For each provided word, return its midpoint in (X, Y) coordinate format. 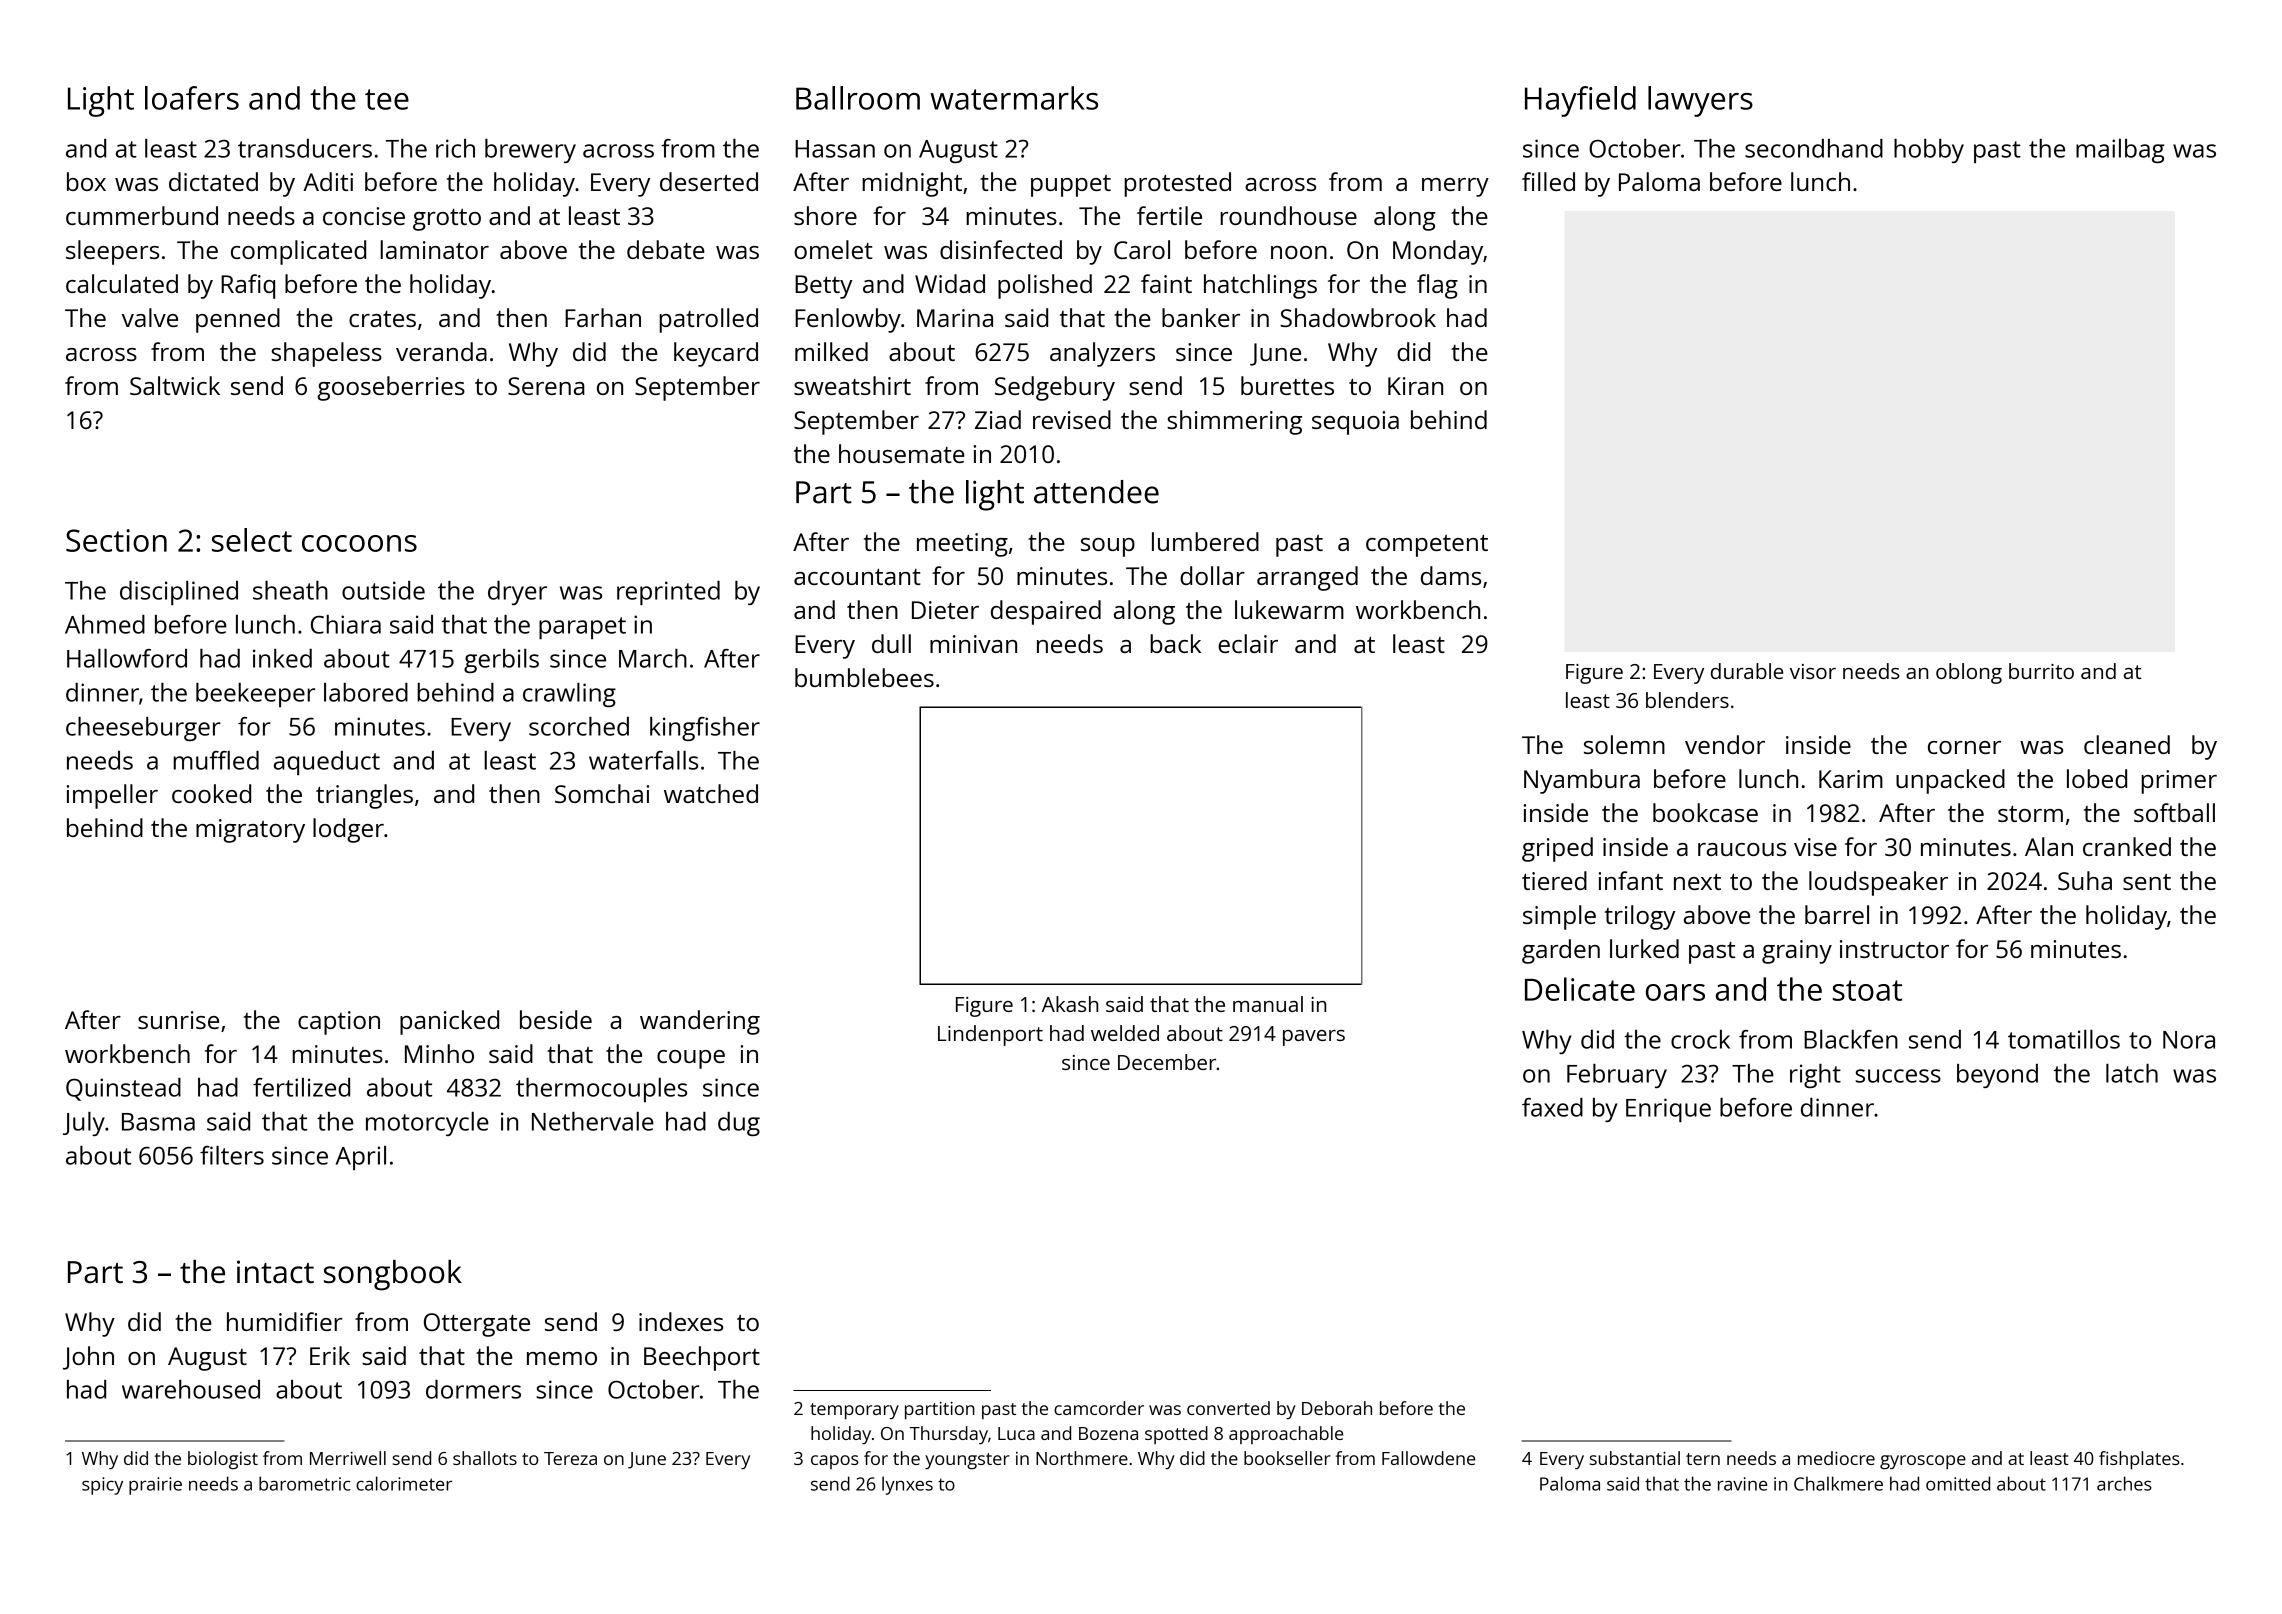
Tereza (570, 1458)
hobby (1929, 151)
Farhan (603, 317)
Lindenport (990, 1035)
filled (1548, 181)
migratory (250, 831)
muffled (216, 760)
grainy (1797, 952)
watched (711, 793)
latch (2132, 1073)
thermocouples (601, 1090)
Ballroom (858, 98)
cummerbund (142, 215)
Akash (1070, 1004)
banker (1201, 317)
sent (2147, 882)
